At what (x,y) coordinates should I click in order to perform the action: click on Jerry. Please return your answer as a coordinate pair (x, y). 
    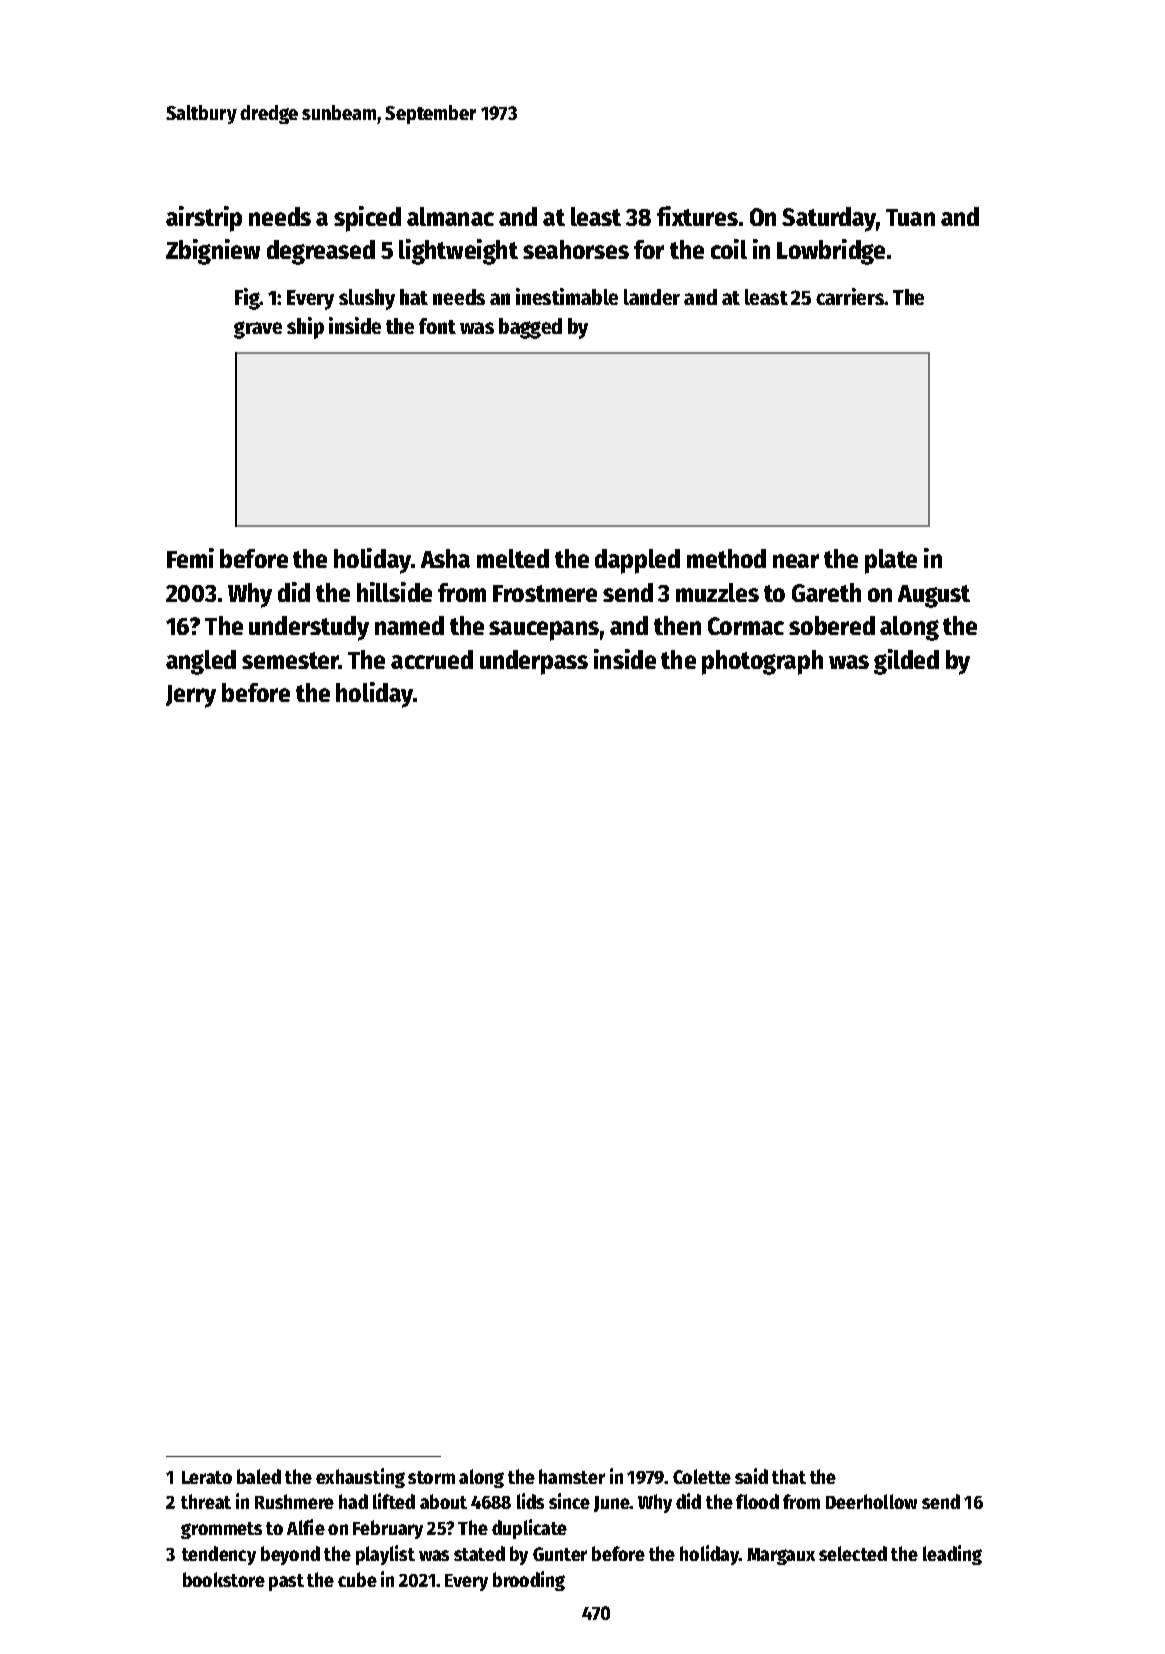
    Looking at the image, I should click on (191, 696).
